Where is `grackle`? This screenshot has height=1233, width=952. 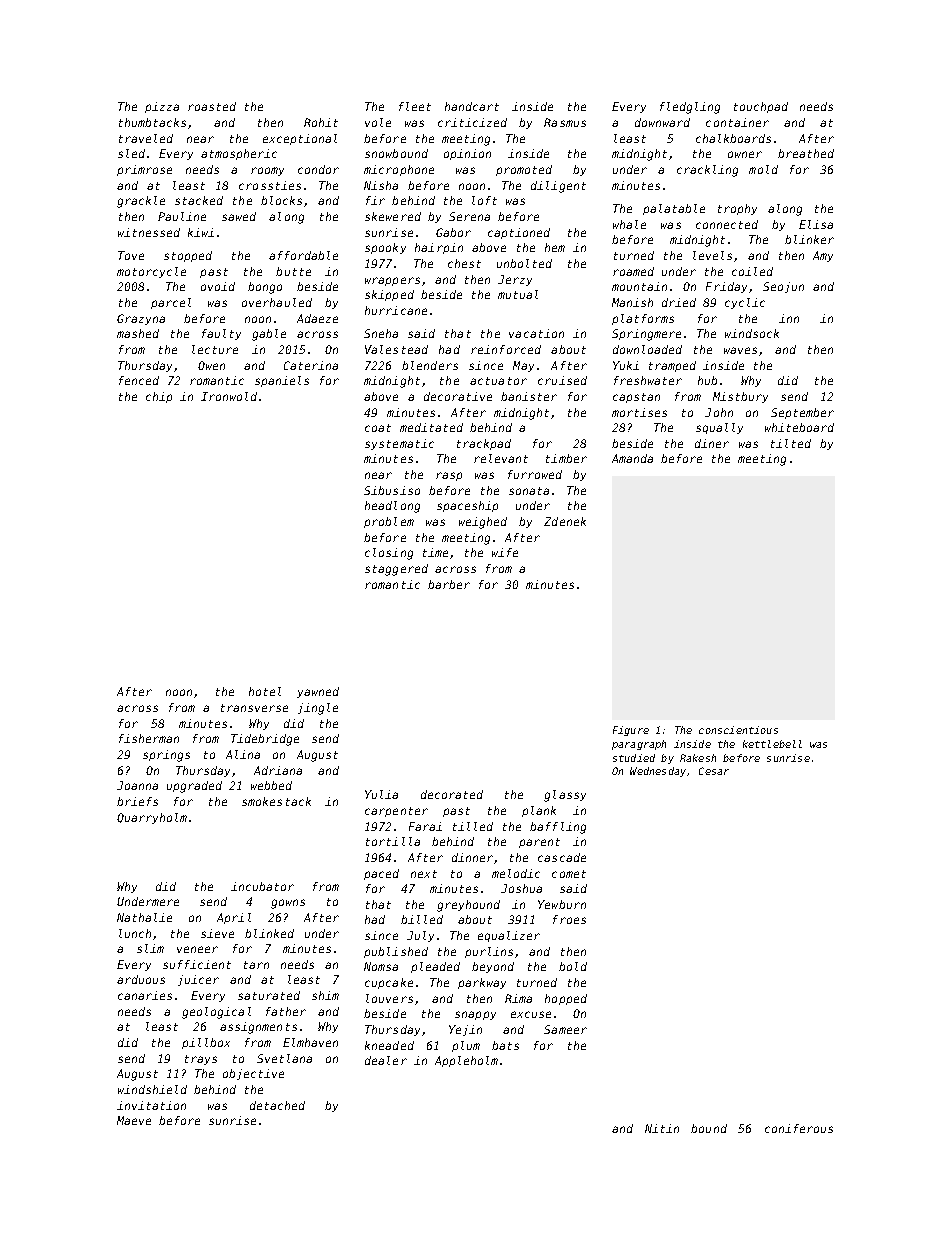
grackle is located at coordinates (141, 202).
